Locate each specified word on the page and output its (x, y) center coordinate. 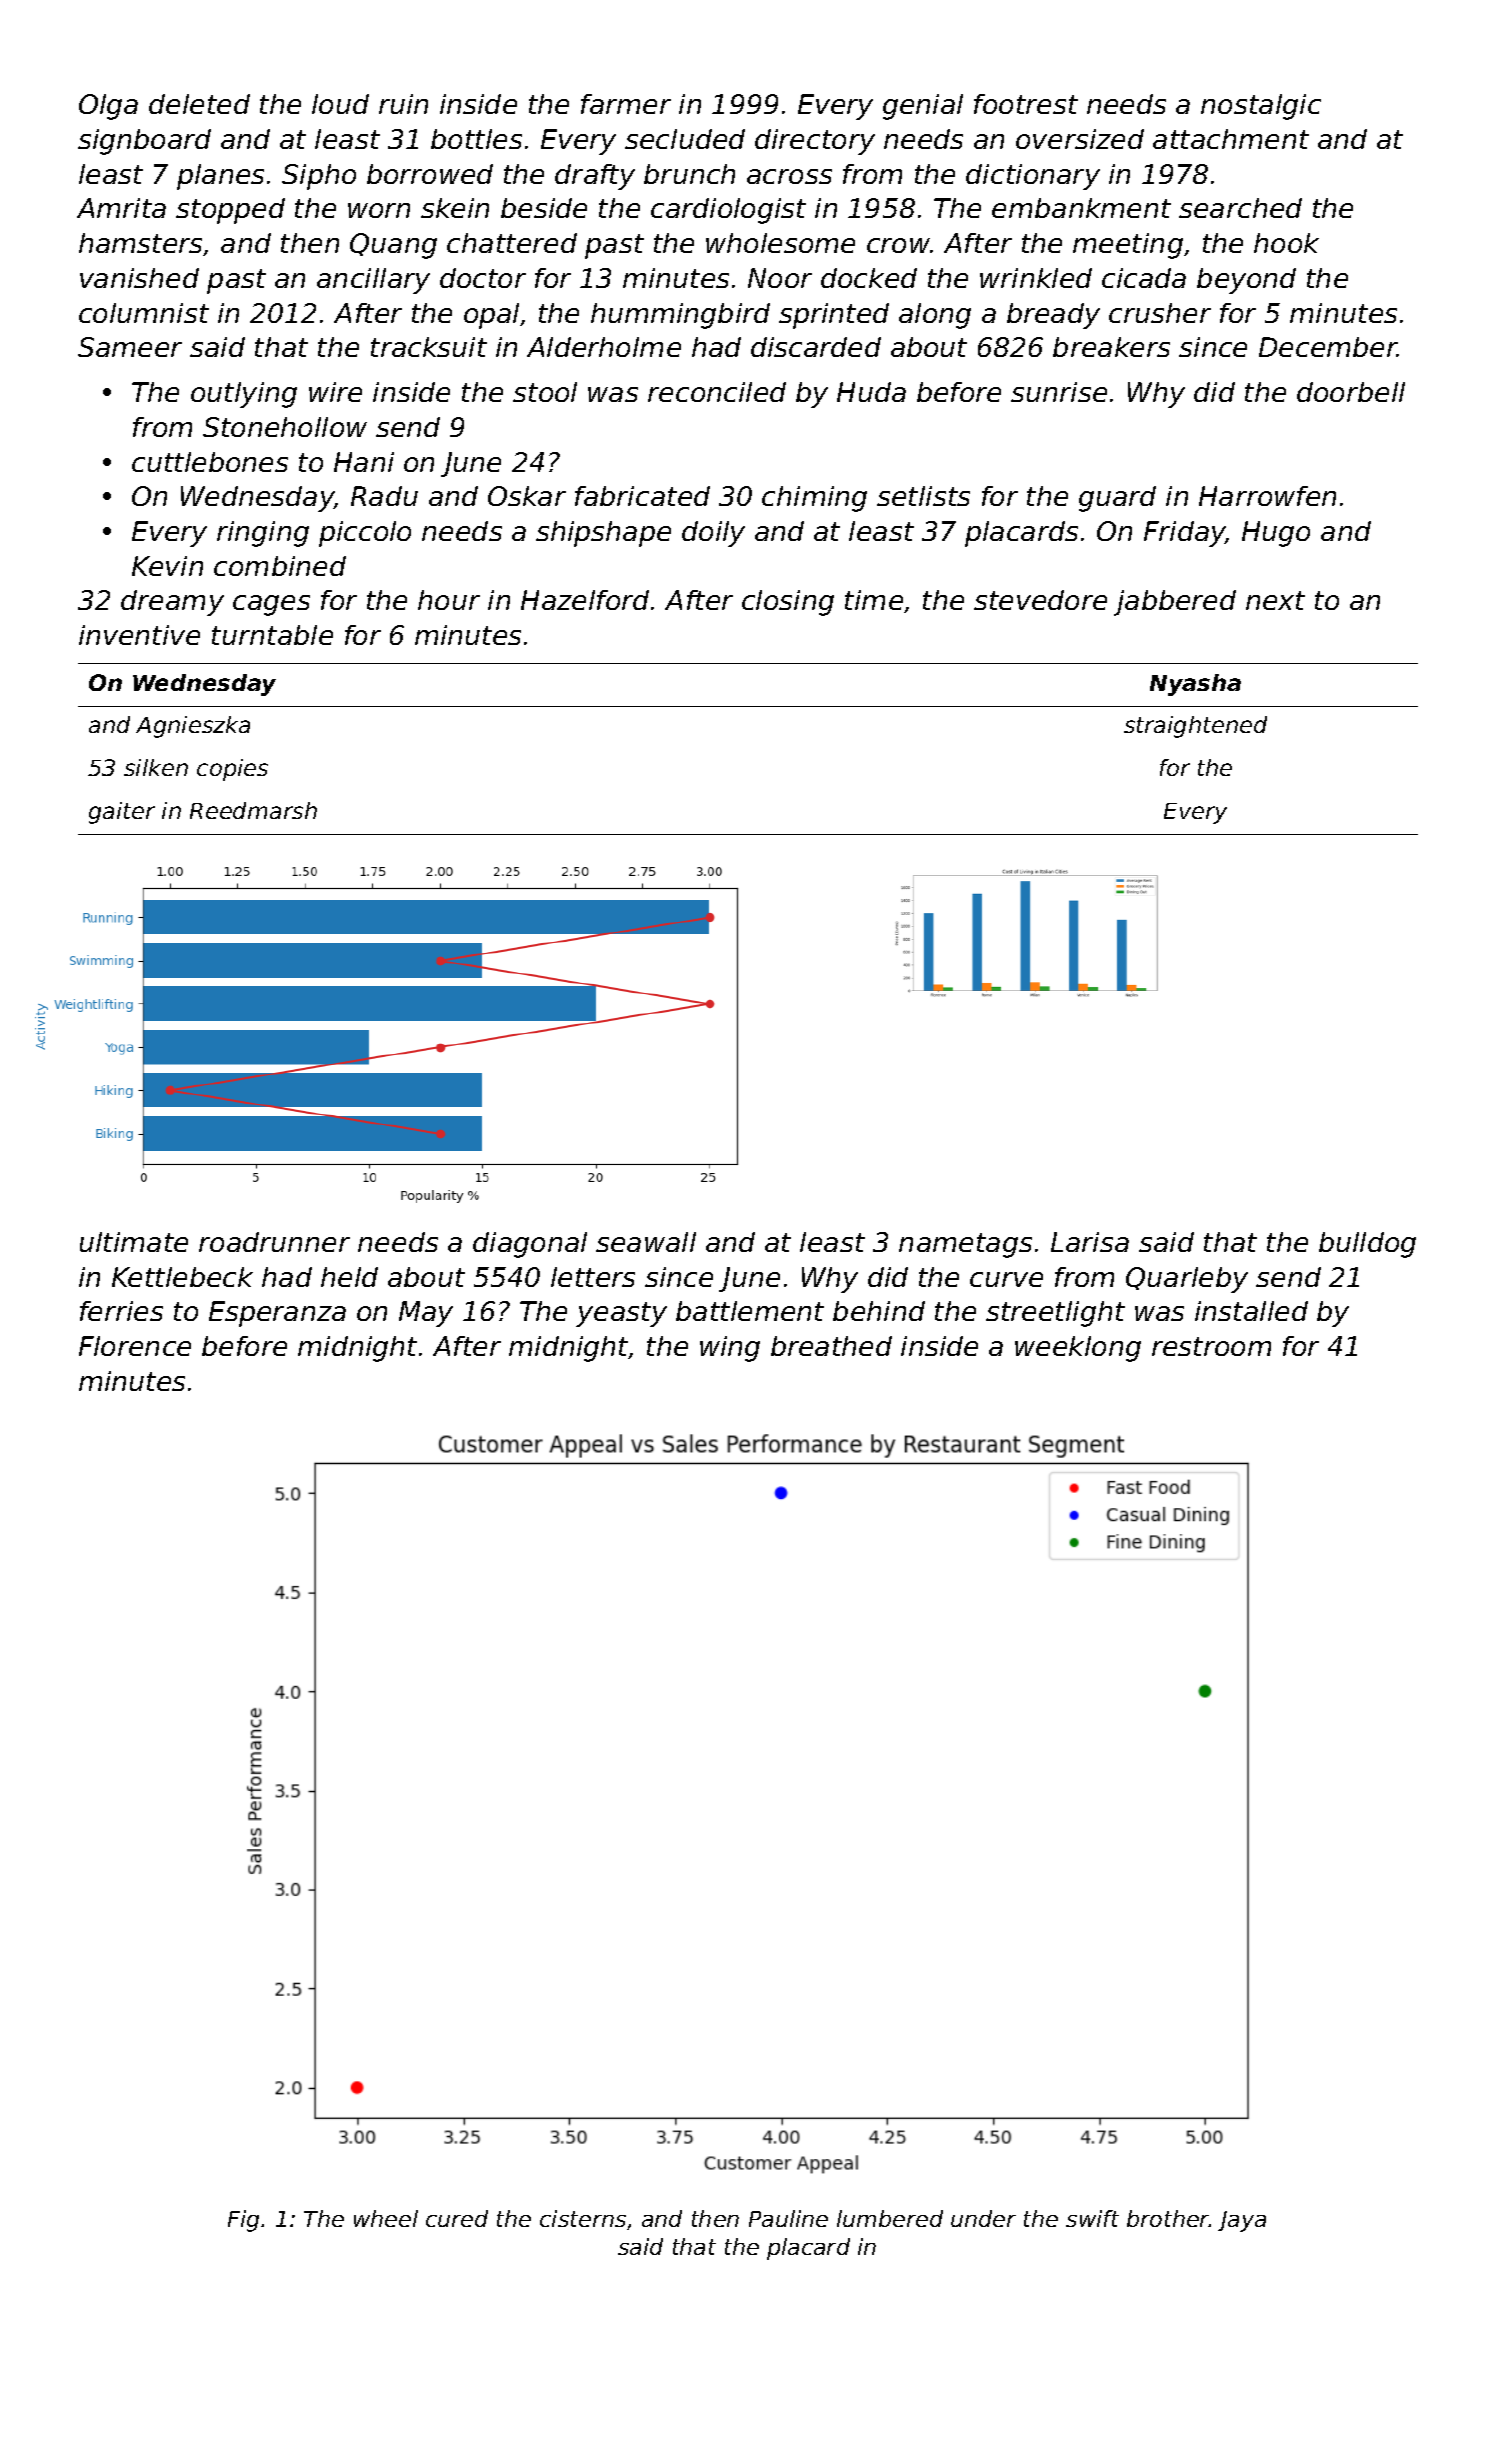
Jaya (1242, 2221)
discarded (816, 347)
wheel (386, 2218)
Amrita (121, 208)
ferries (121, 1311)
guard (1117, 499)
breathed (831, 1346)
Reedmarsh (253, 810)
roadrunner (274, 1242)
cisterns (583, 2218)
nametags (965, 1245)
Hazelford (585, 600)
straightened (1195, 727)
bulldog (1367, 1245)
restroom (1211, 1346)
